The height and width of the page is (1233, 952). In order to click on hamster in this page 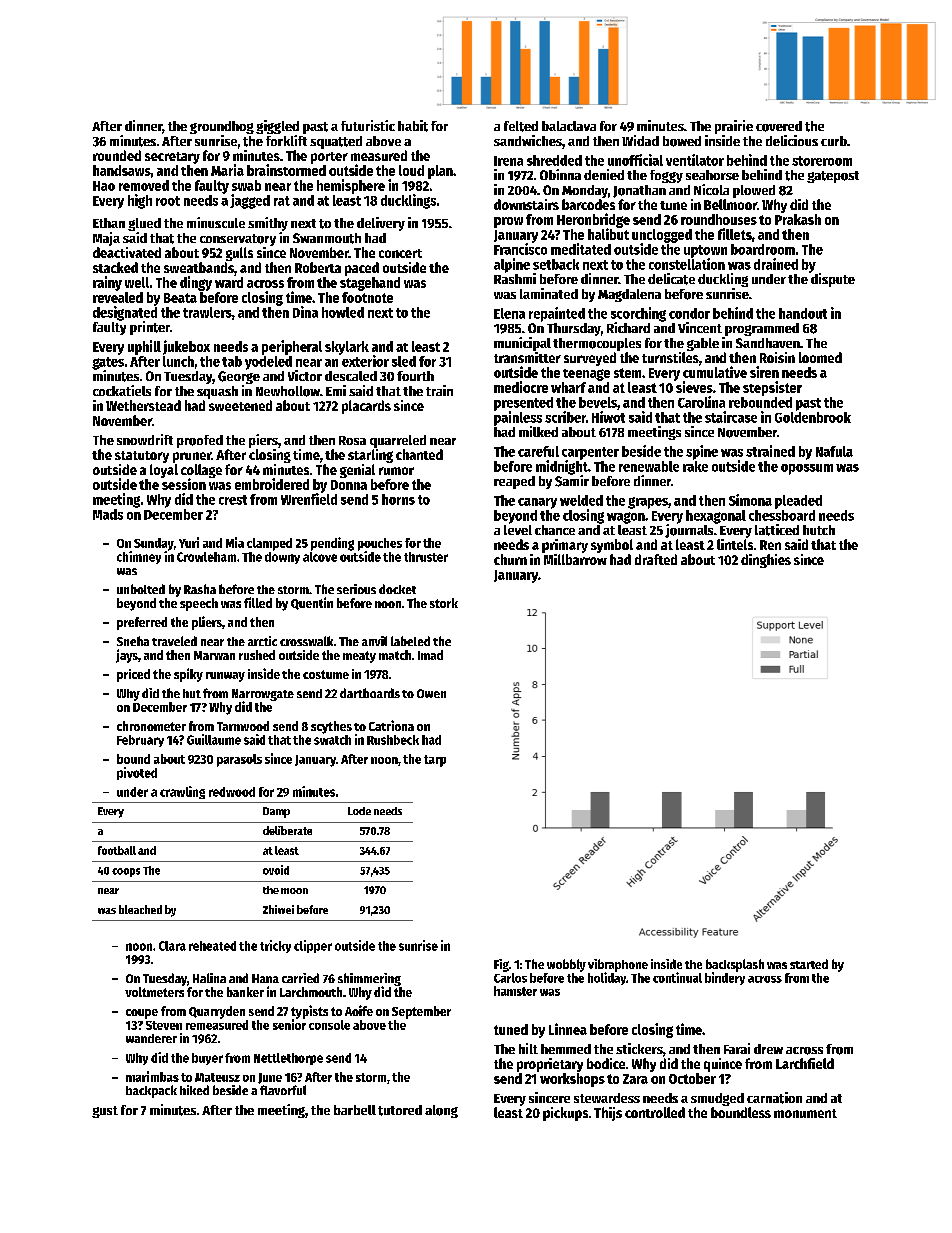, I will do `click(515, 991)`.
